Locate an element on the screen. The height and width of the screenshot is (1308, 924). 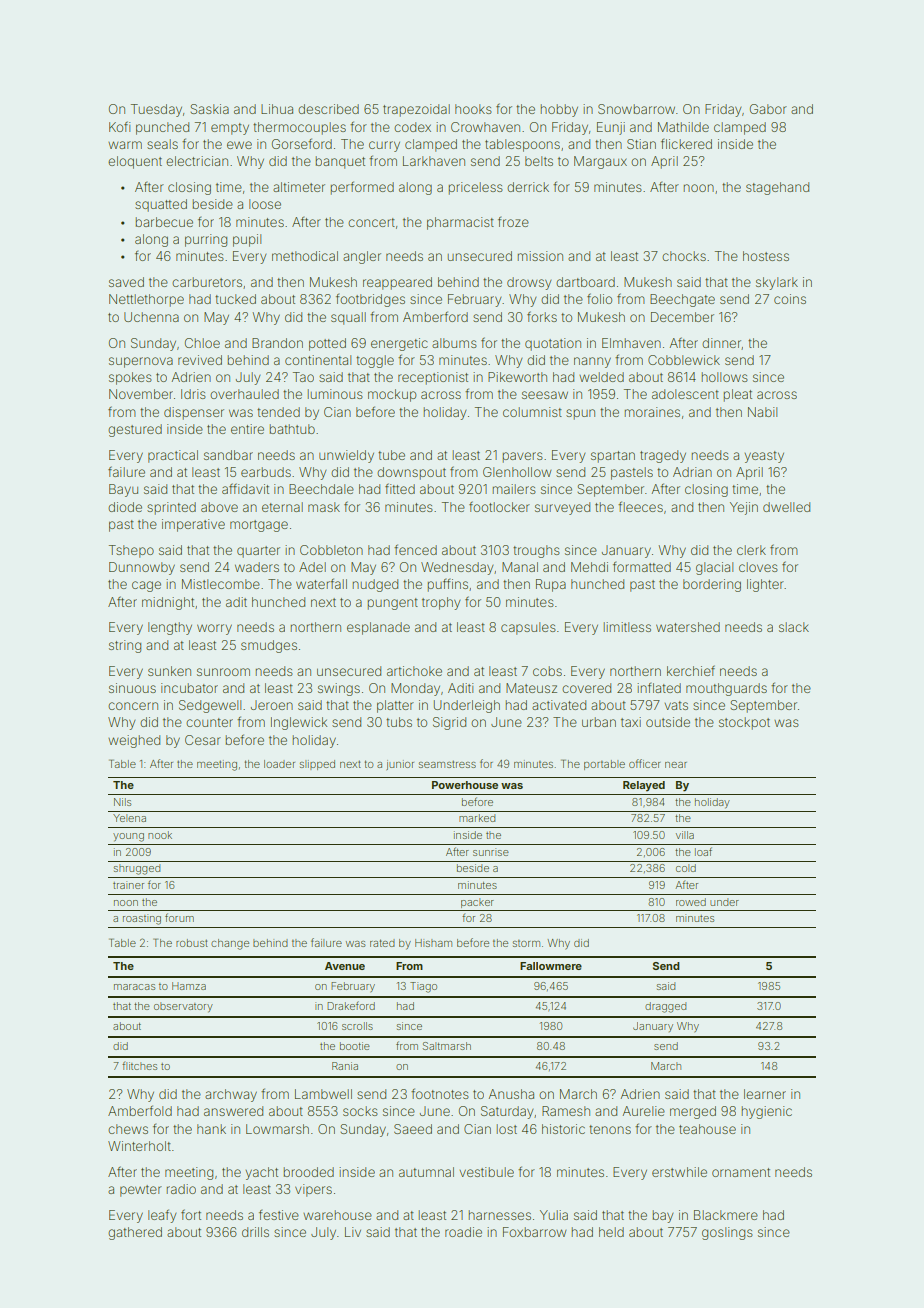
capsules is located at coordinates (528, 628).
